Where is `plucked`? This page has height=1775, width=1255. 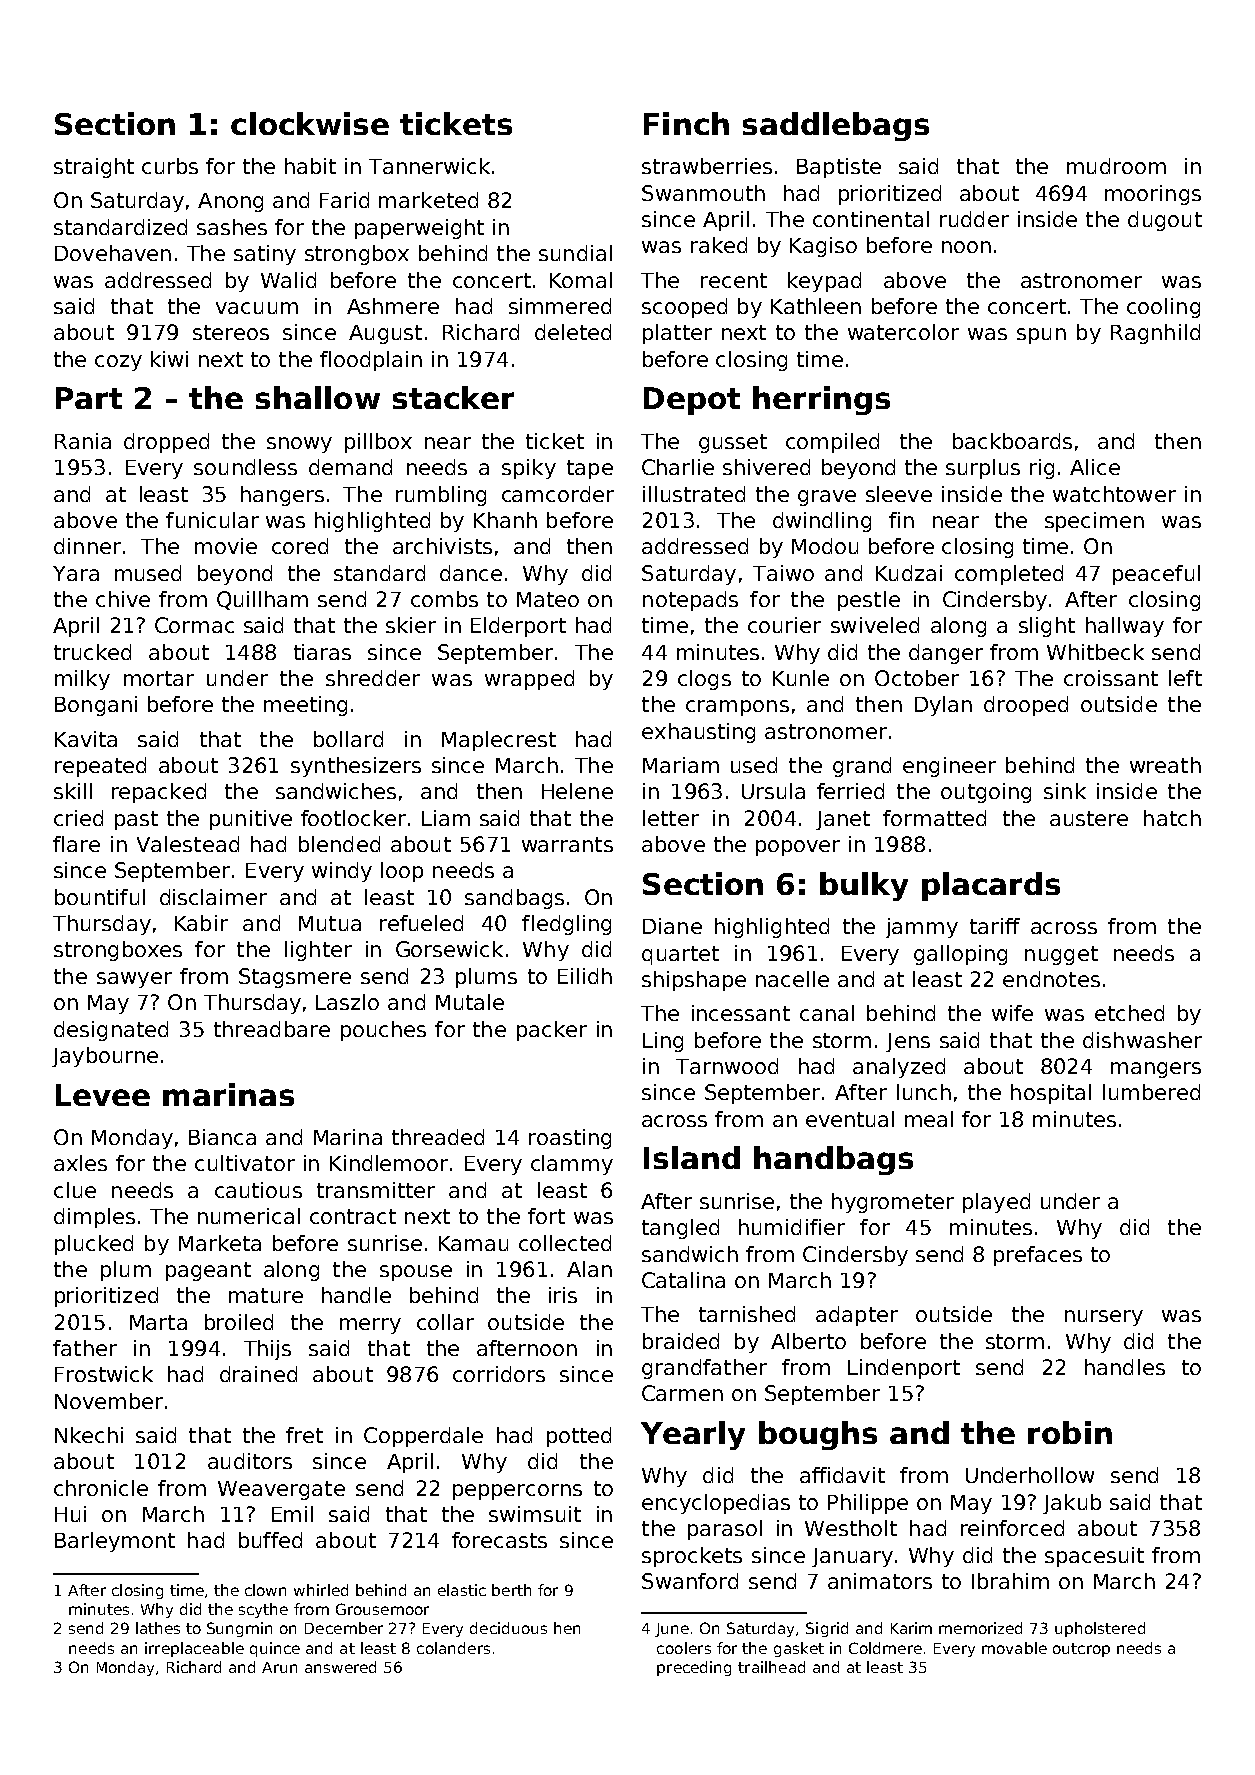 plucked is located at coordinates (94, 1245).
